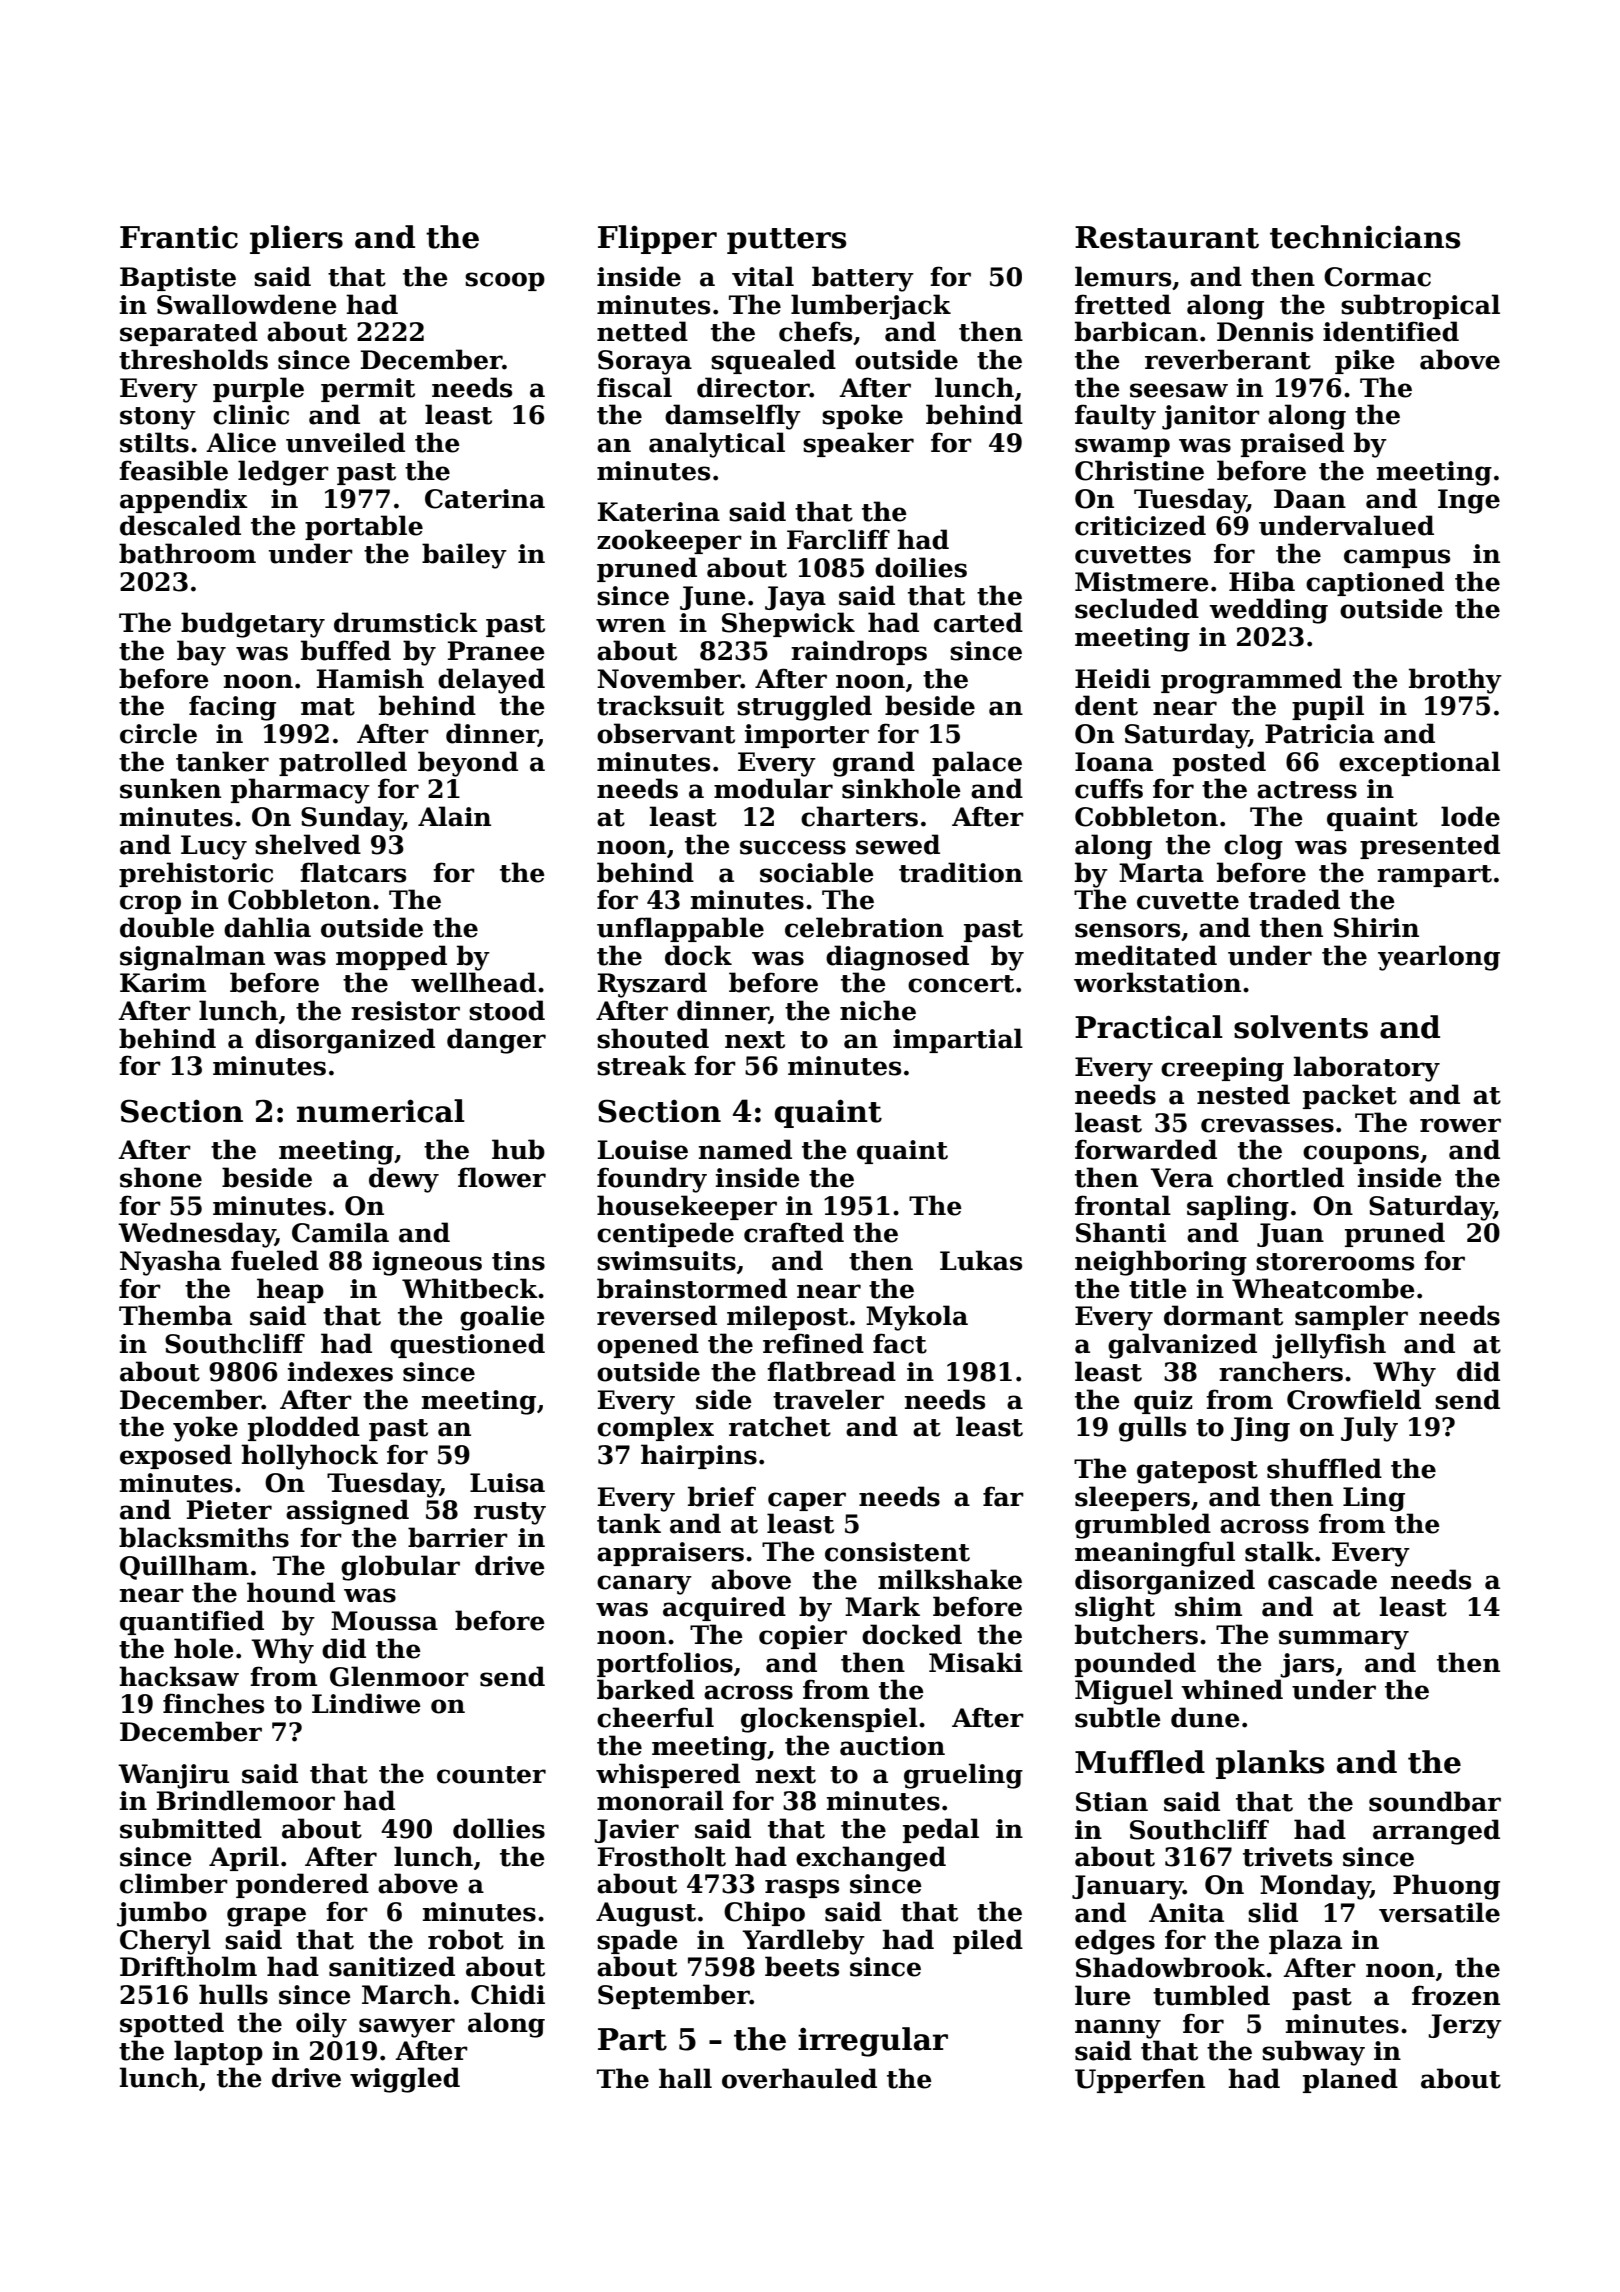  I want to click on unveiled, so click(345, 442).
